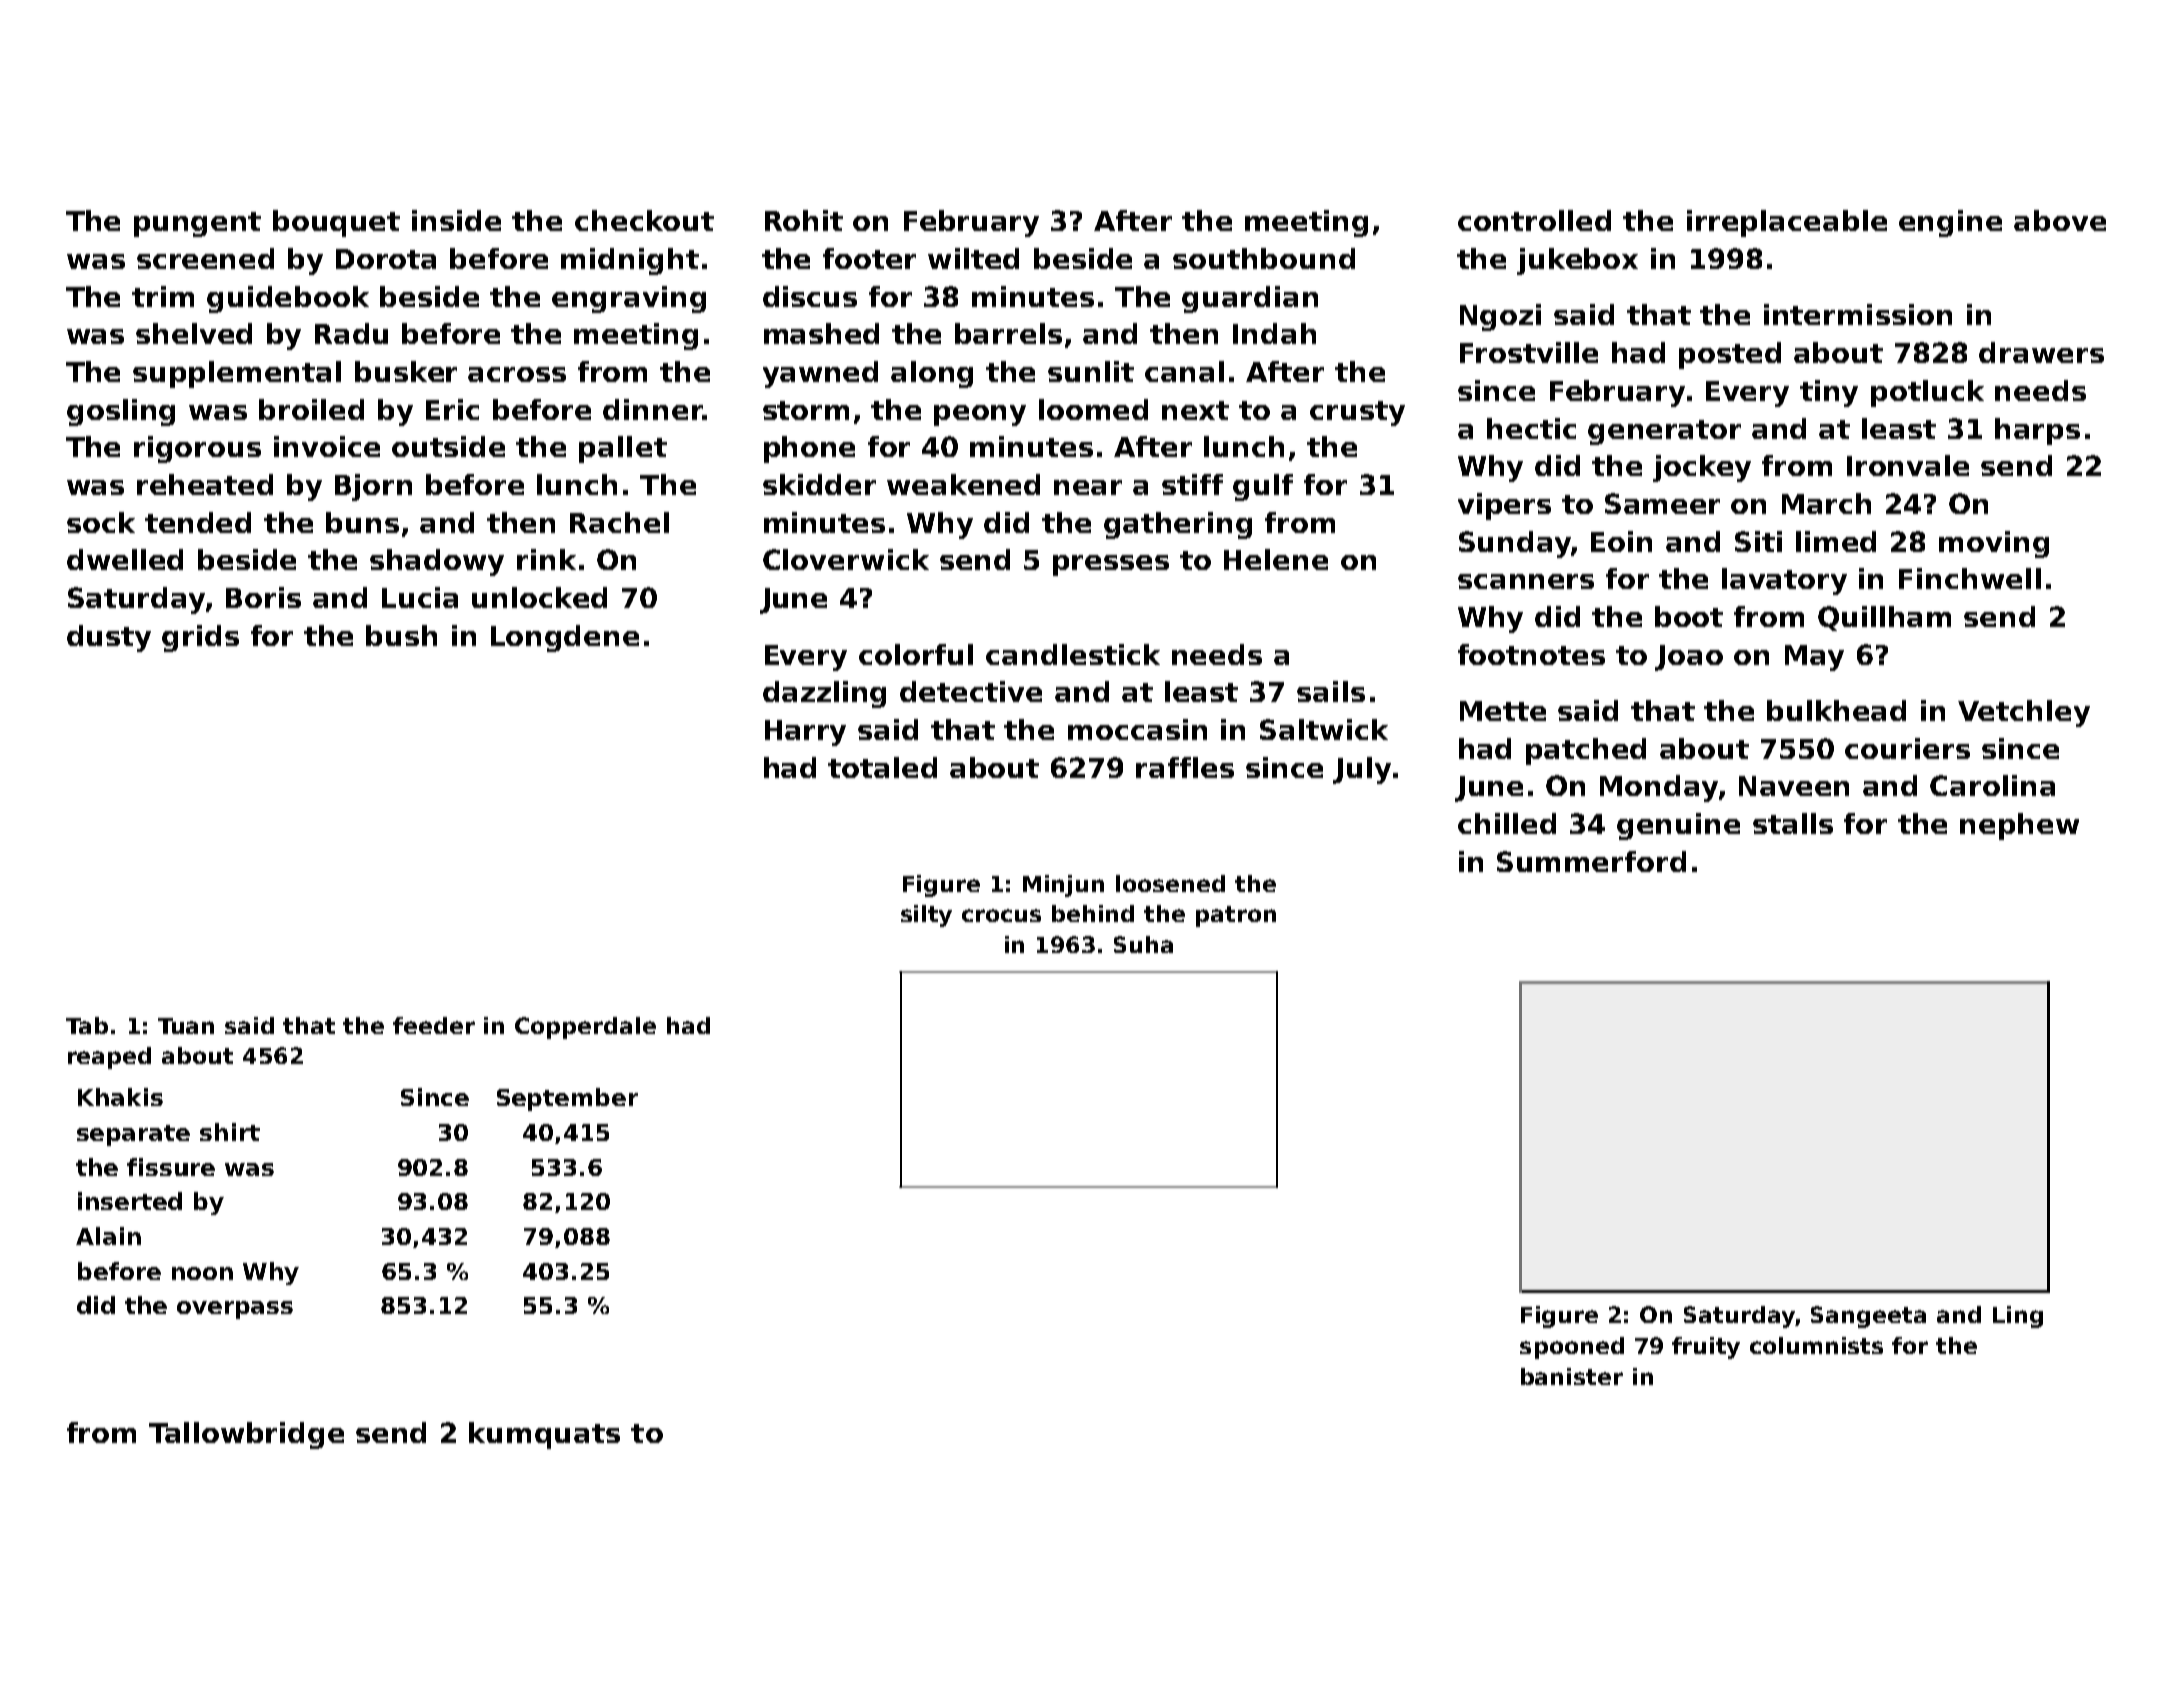  What do you see at coordinates (1992, 785) in the page?
I see `Carolina` at bounding box center [1992, 785].
